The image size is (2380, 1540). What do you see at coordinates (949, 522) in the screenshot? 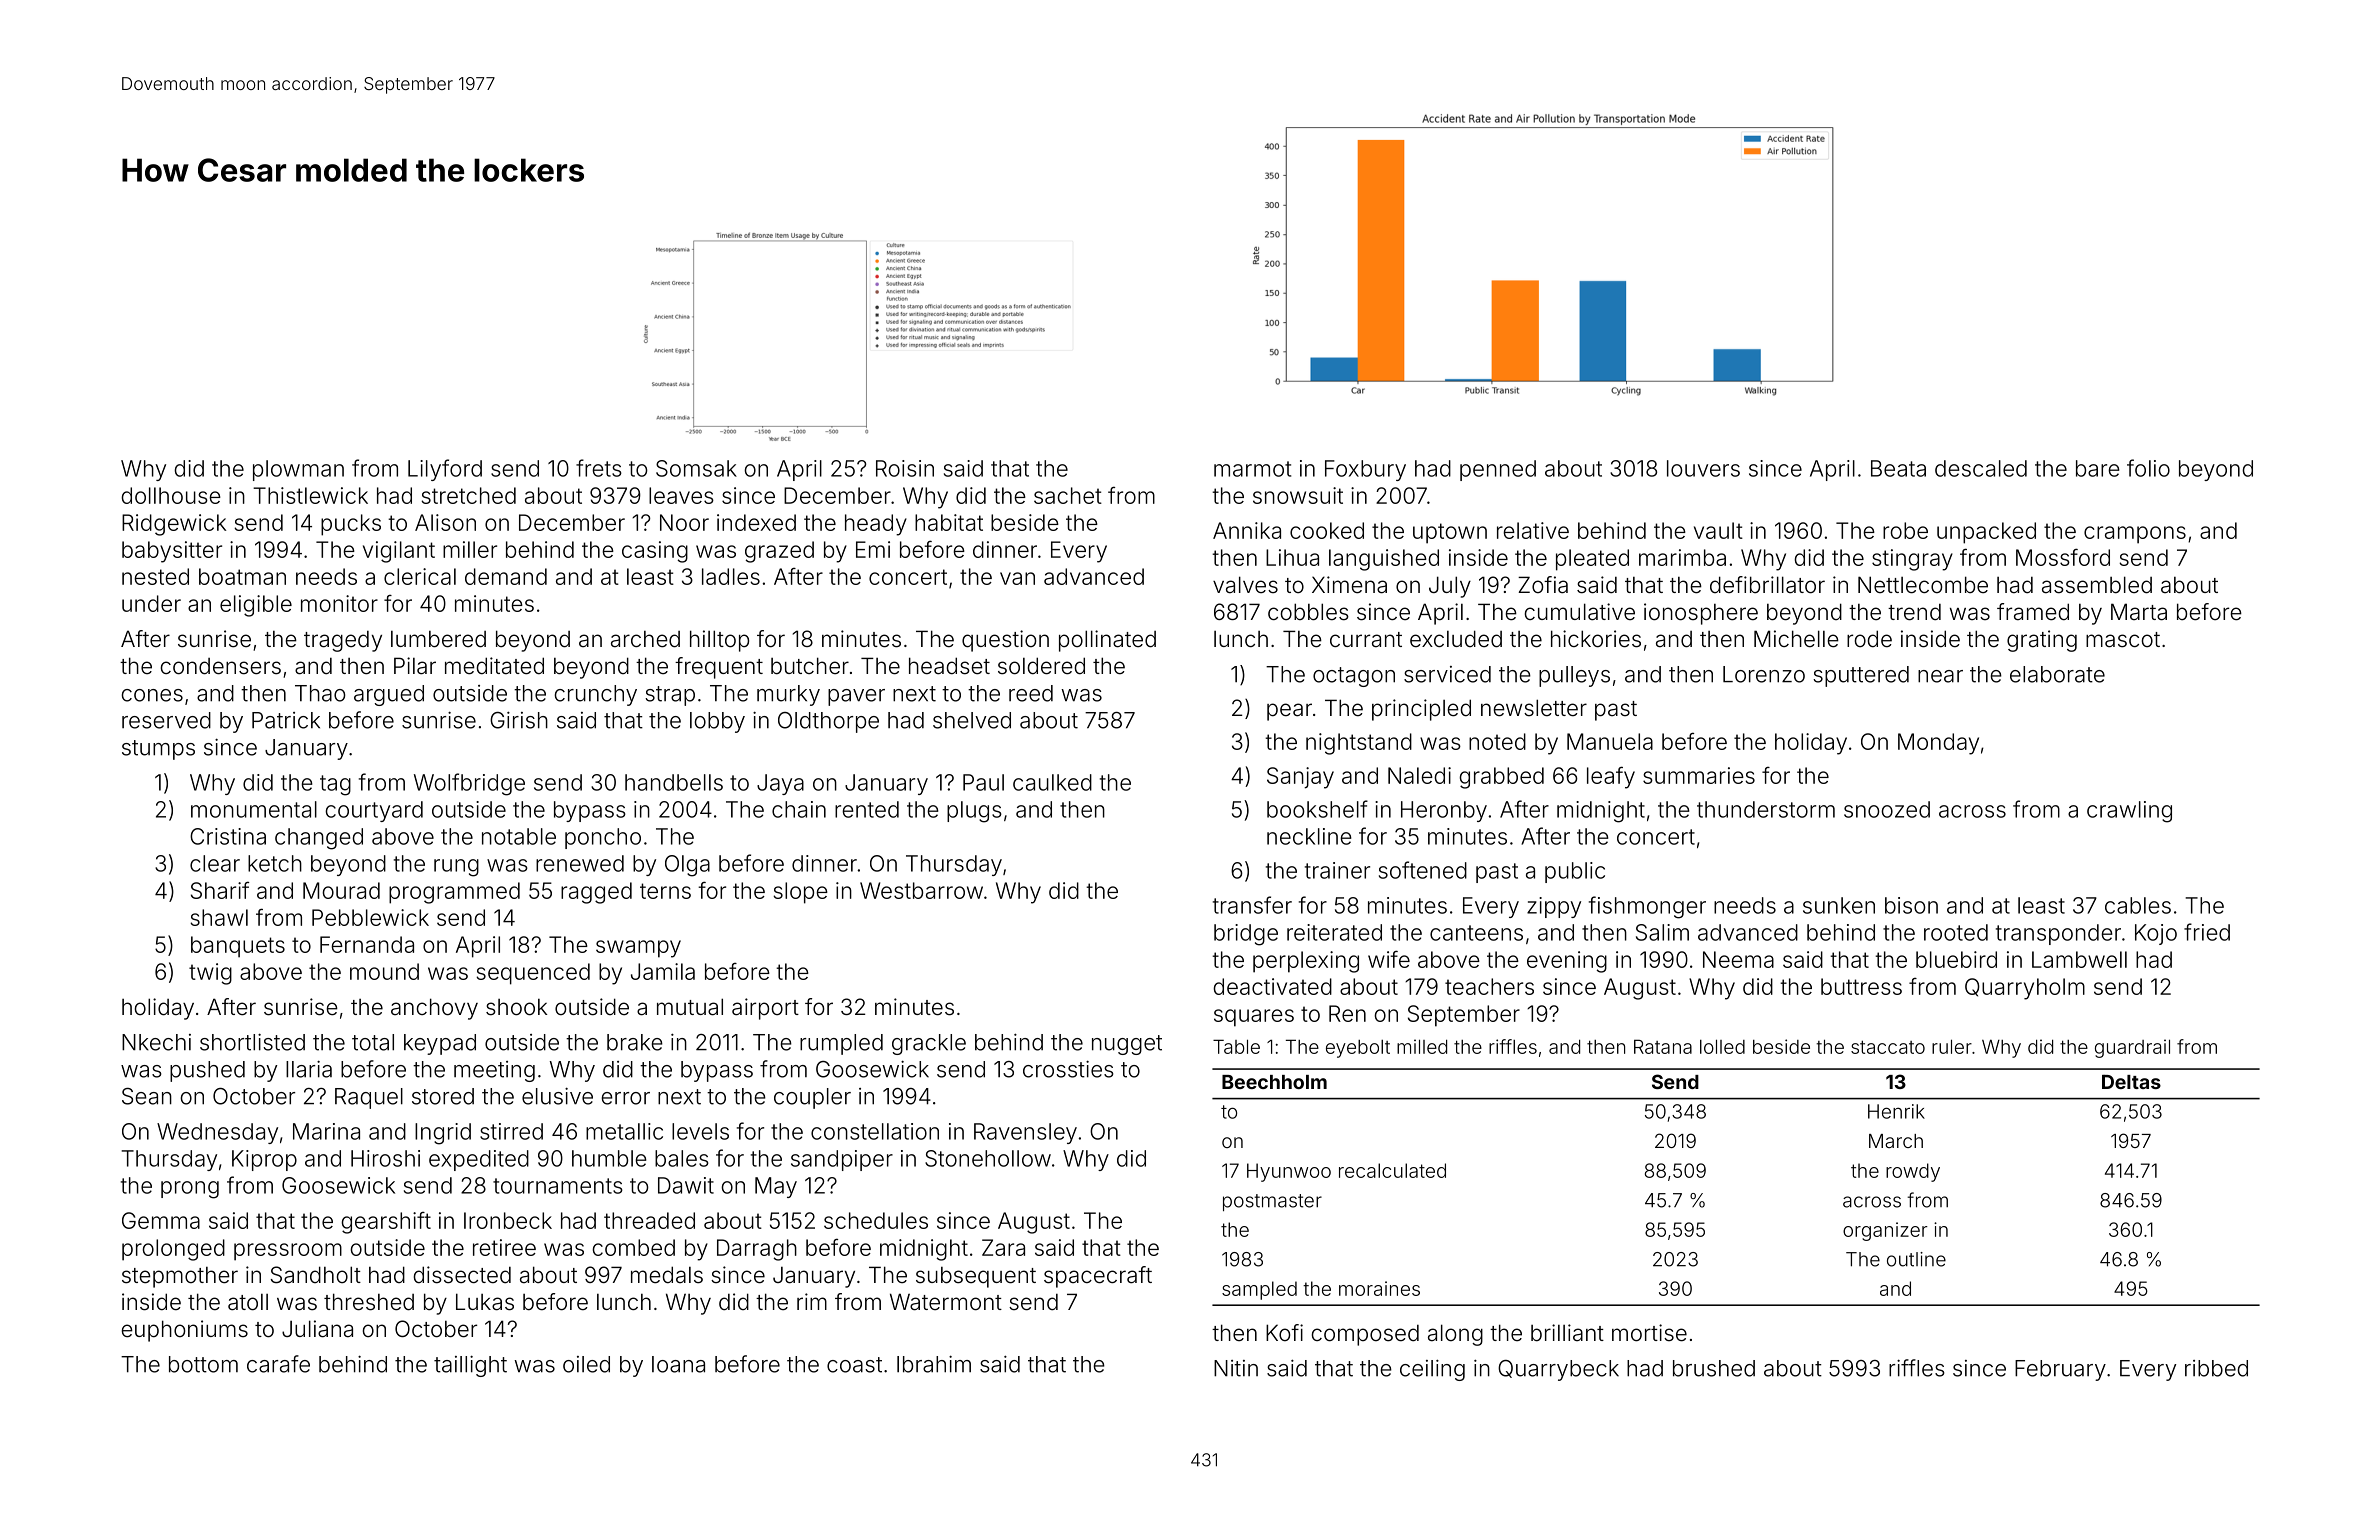
I see `habitat` at bounding box center [949, 522].
